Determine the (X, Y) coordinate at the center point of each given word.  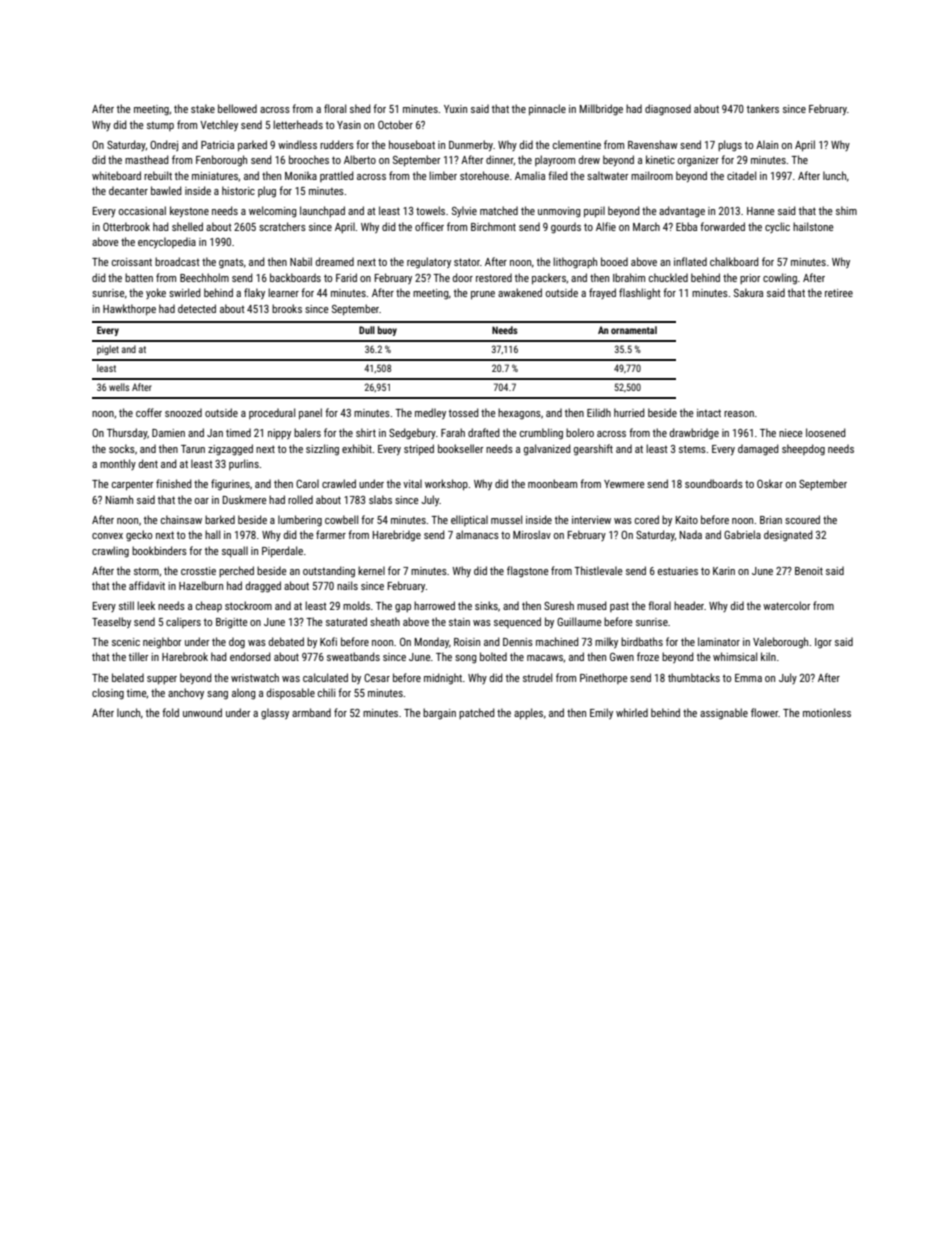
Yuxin (455, 109)
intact (709, 413)
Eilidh (599, 412)
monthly (118, 464)
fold (170, 712)
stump (160, 126)
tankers (763, 108)
